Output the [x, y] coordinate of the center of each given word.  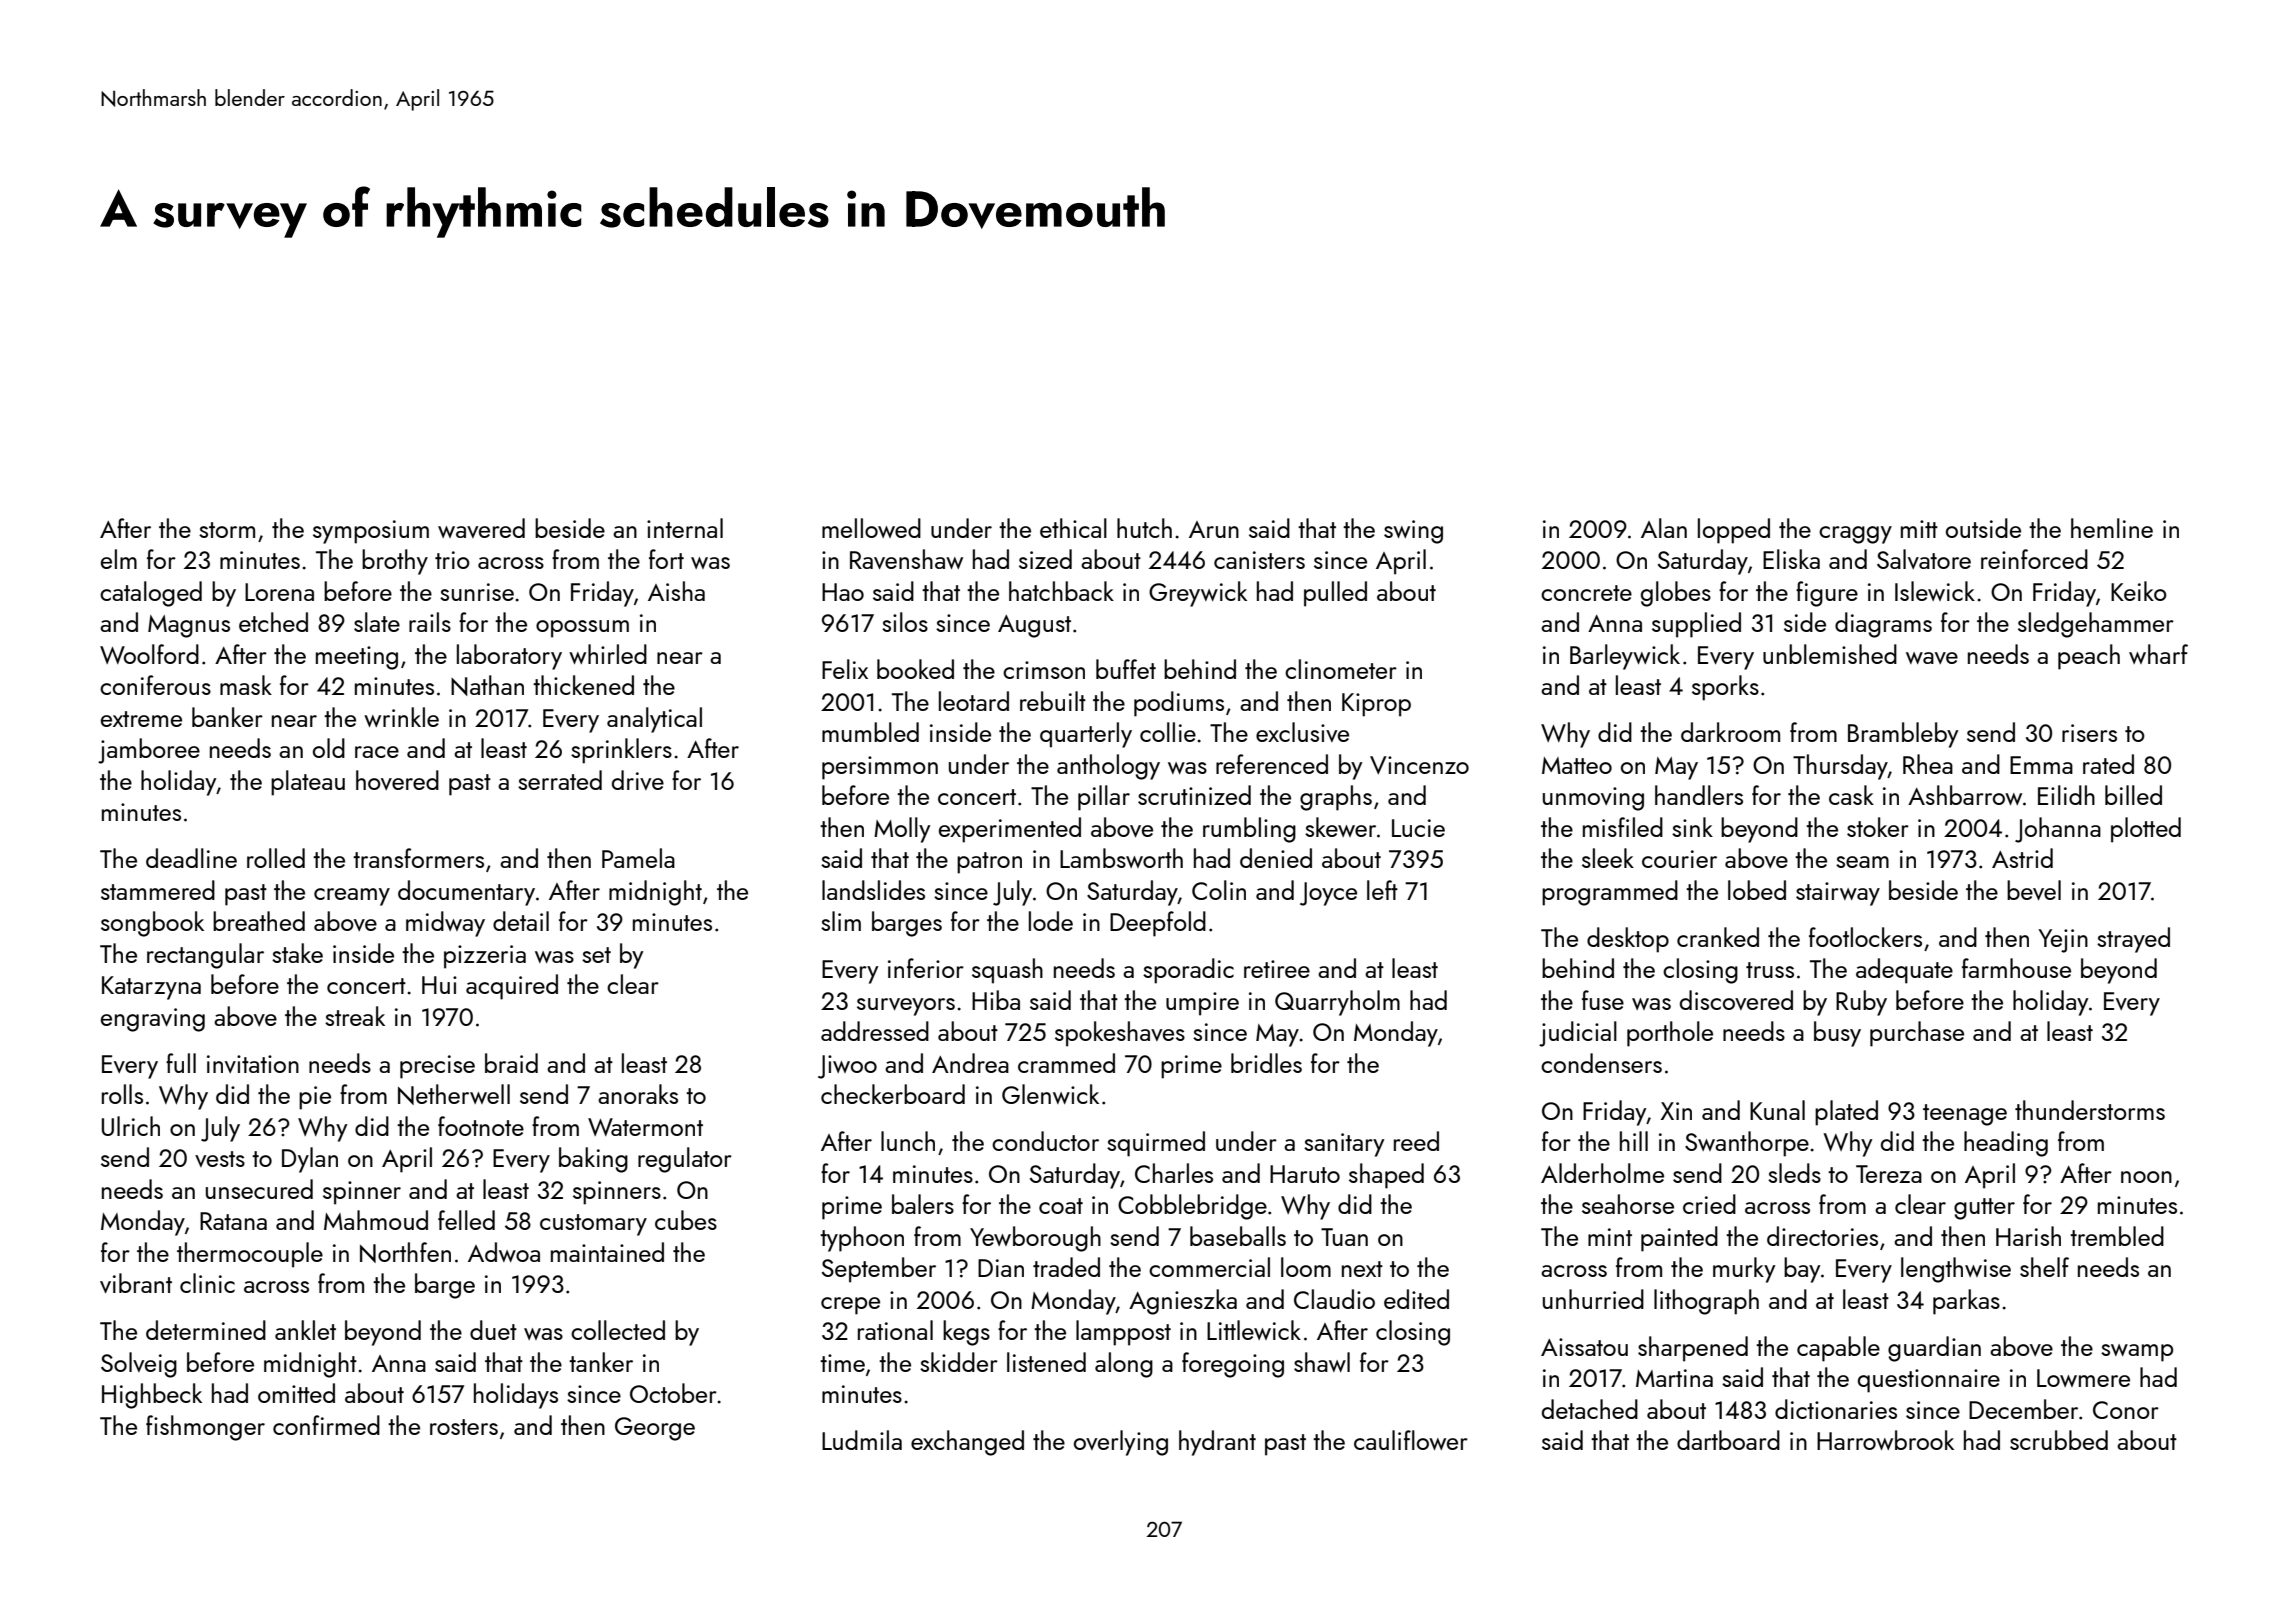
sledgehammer [2096, 625]
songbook [152, 924]
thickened [583, 685]
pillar [1104, 798]
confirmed [326, 1425]
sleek [1608, 858]
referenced [1272, 764]
